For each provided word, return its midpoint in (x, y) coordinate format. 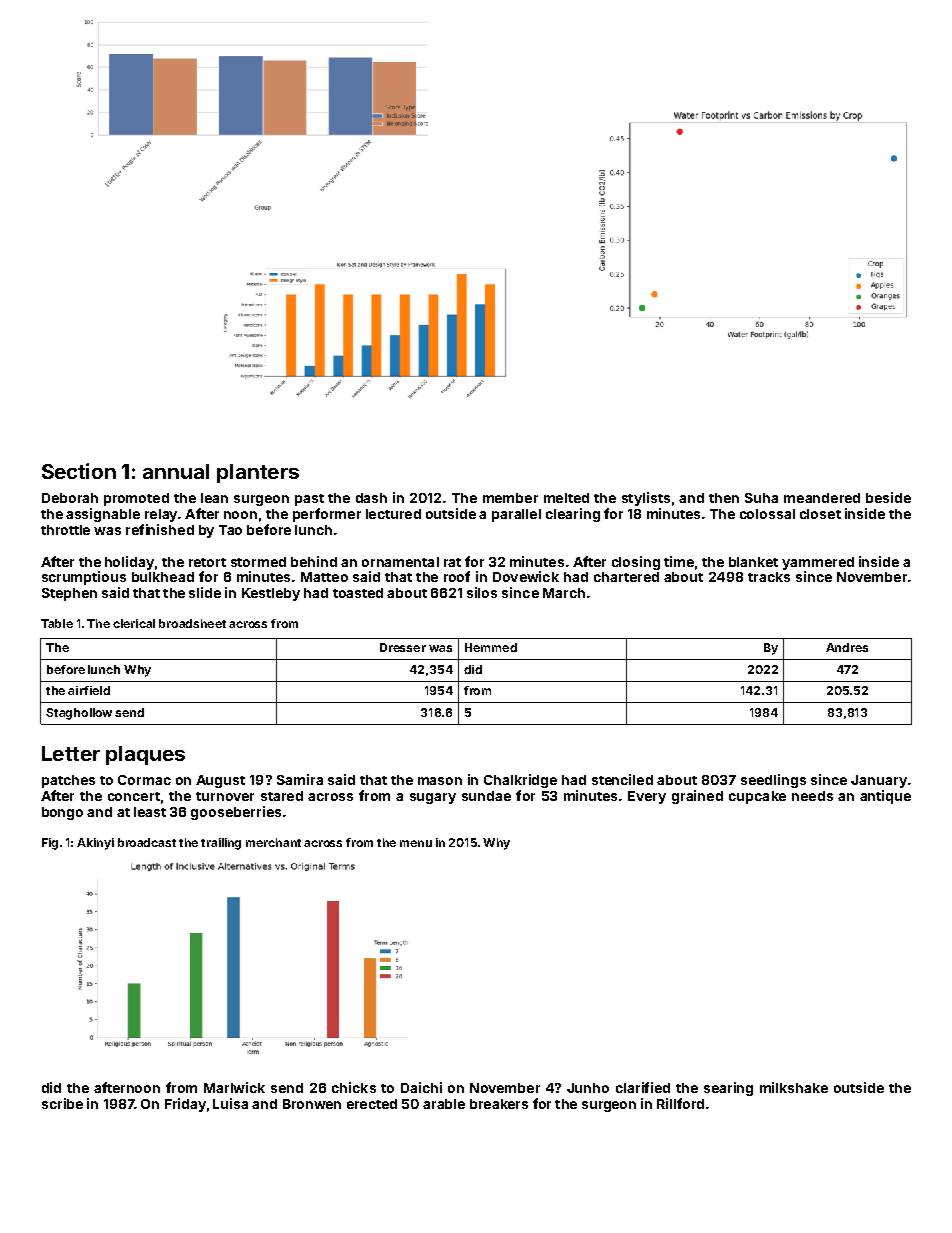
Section (79, 471)
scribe (62, 1103)
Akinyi (95, 844)
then (724, 498)
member (510, 498)
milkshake (794, 1087)
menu (416, 843)
